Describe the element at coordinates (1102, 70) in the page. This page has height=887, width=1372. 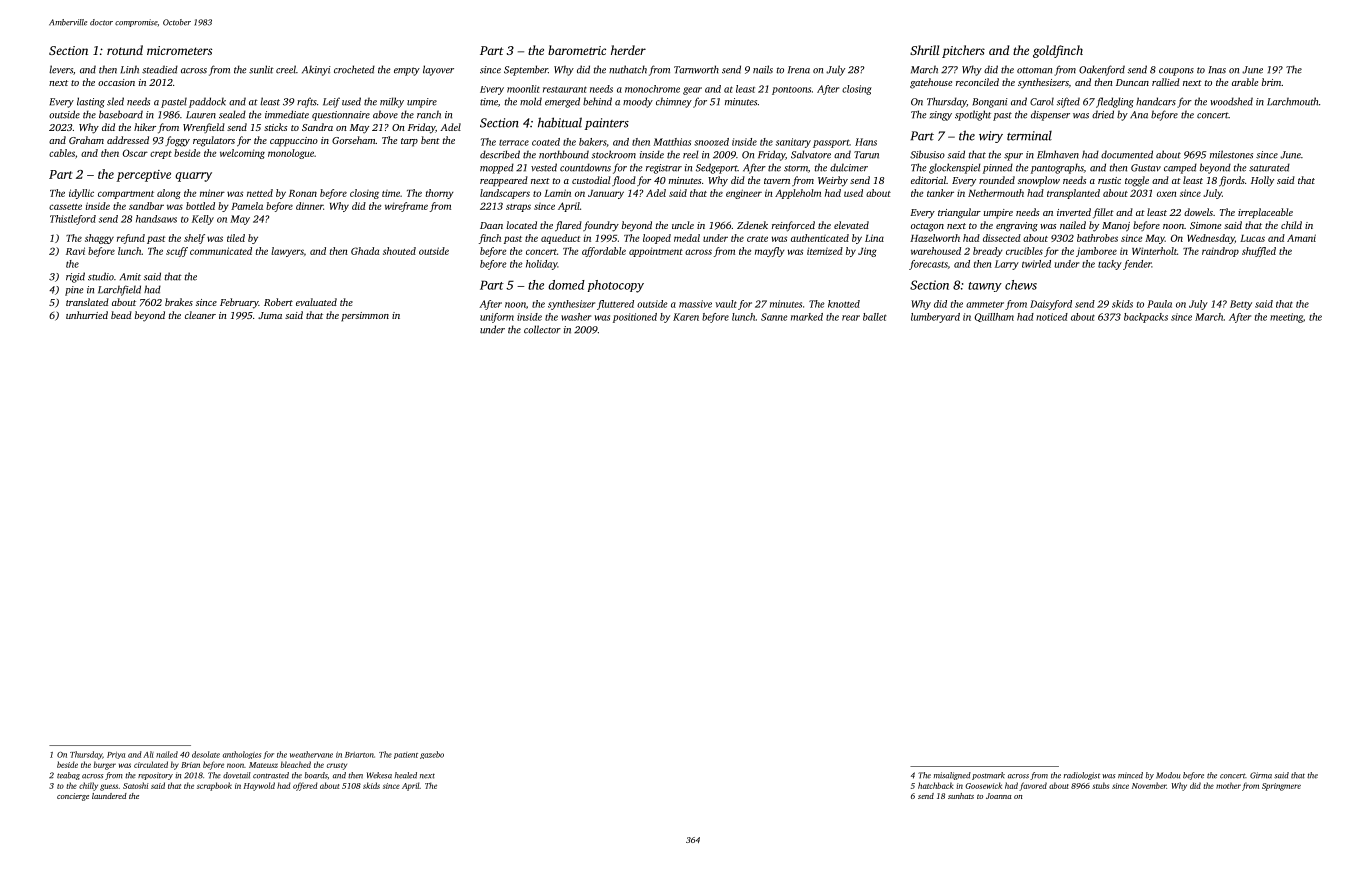
I see `Oakenford` at that location.
